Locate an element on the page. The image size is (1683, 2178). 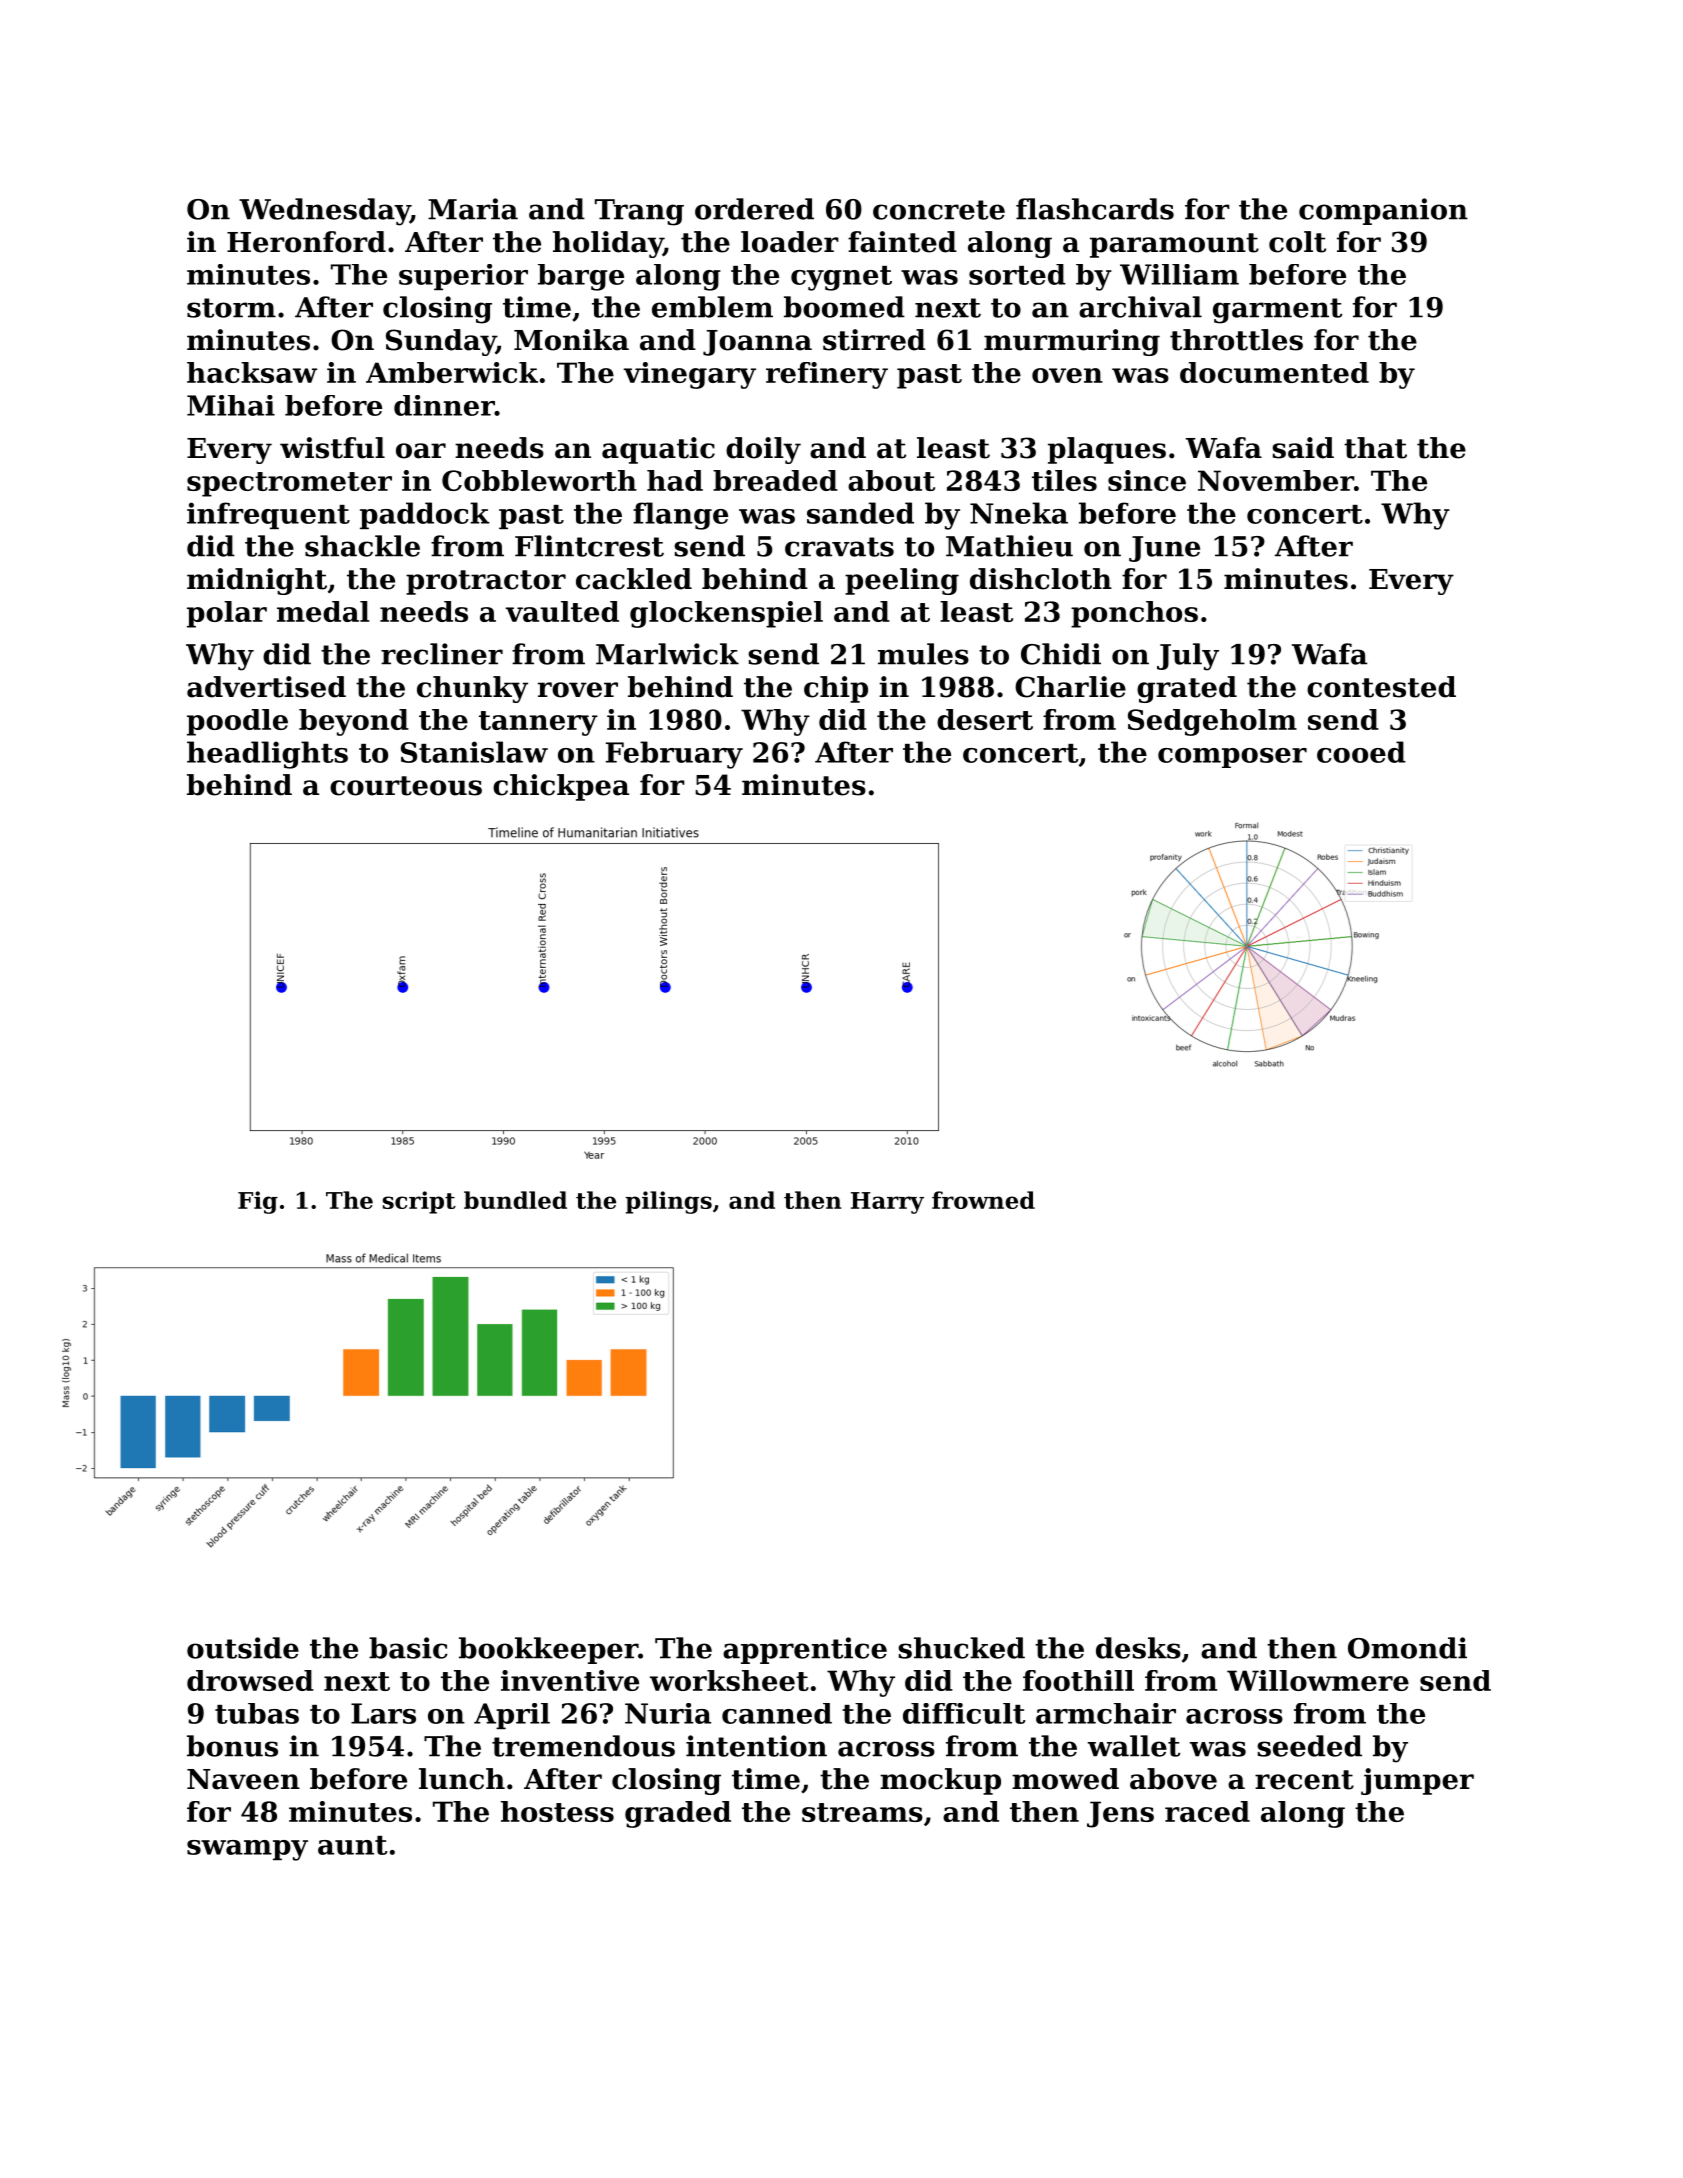
companion is located at coordinates (1383, 211).
